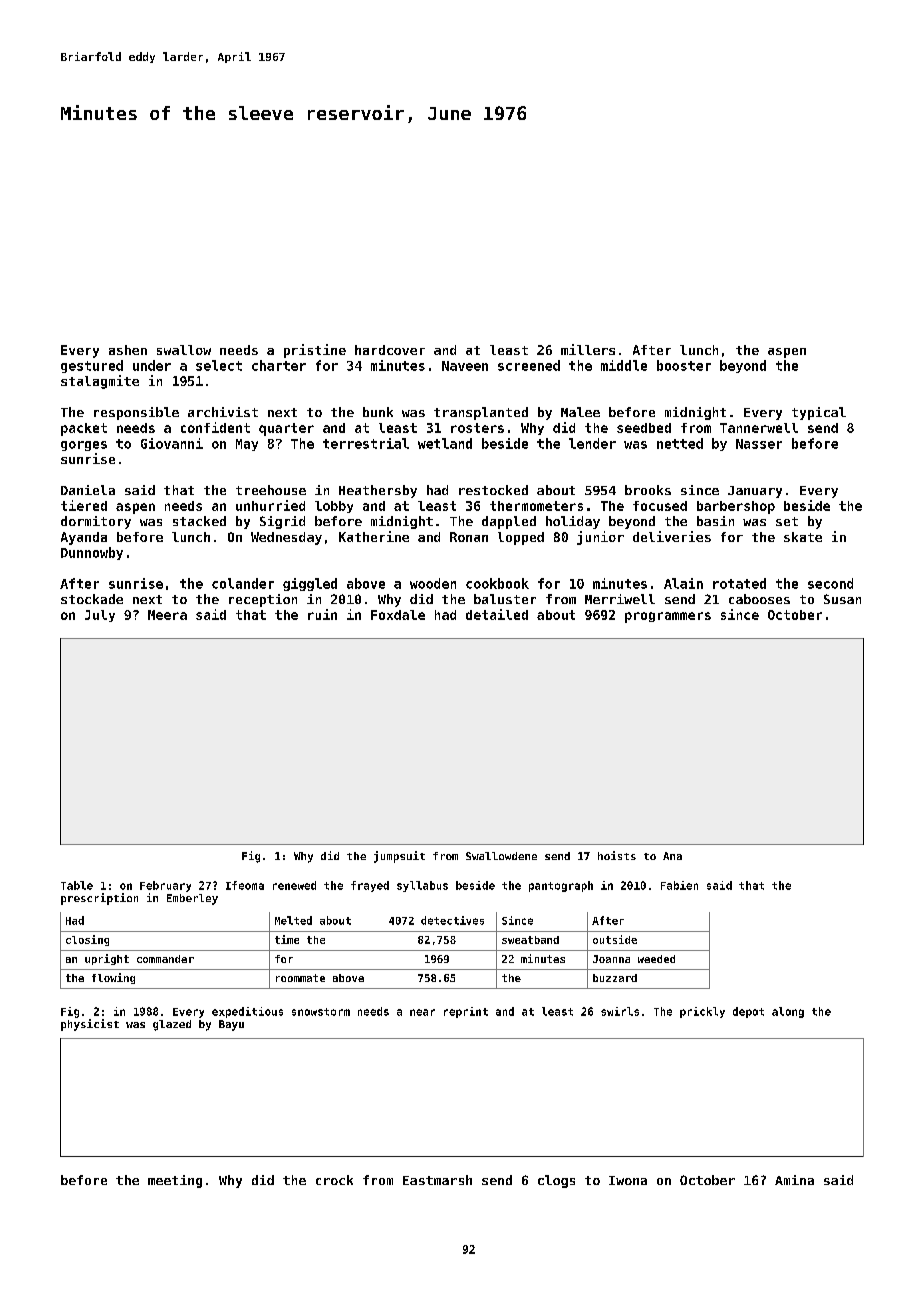 The image size is (924, 1308). I want to click on July, so click(100, 616).
